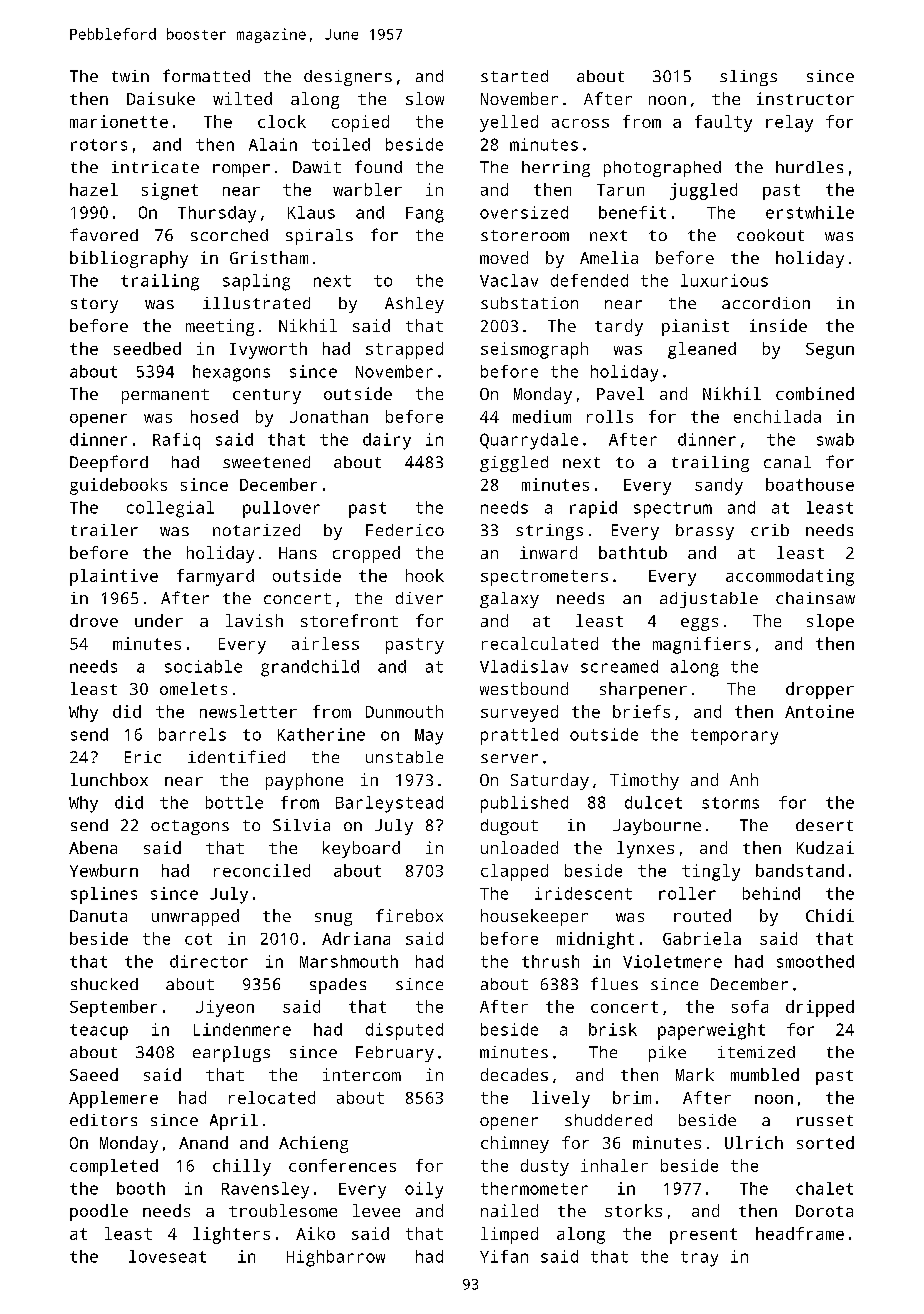  I want to click on Saturday, so click(550, 781).
